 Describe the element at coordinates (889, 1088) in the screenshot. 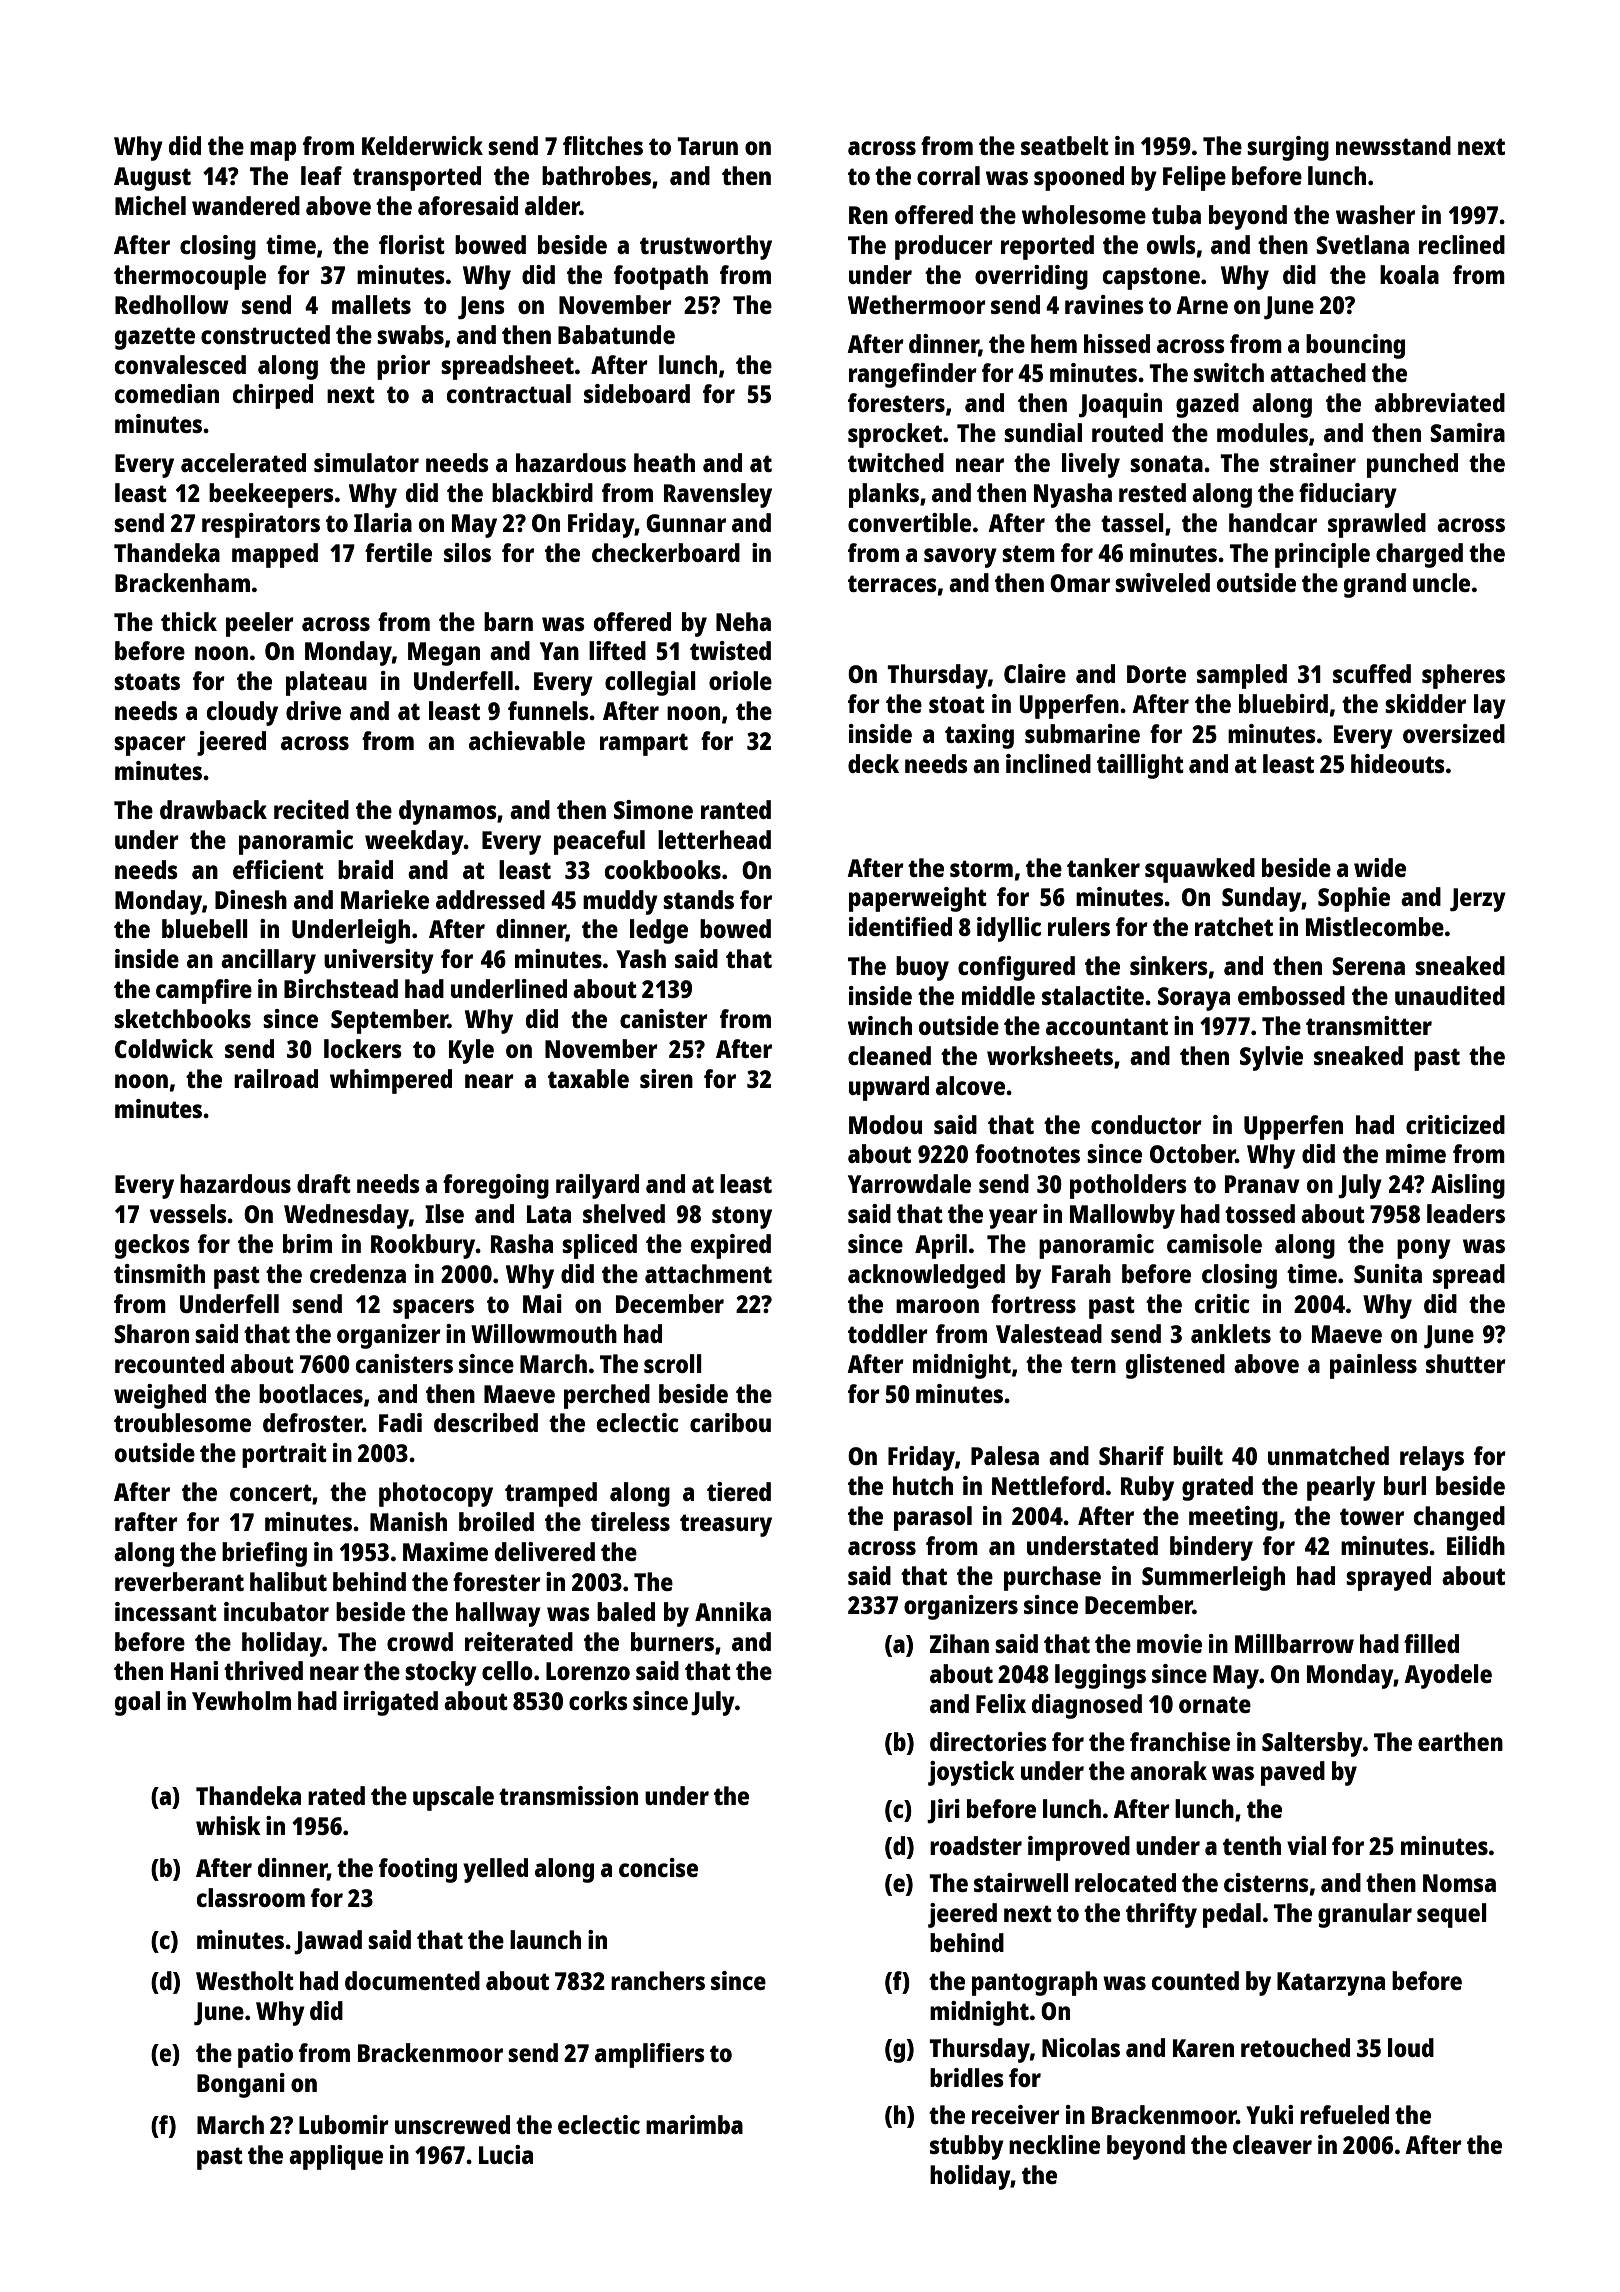

I see `upward` at that location.
